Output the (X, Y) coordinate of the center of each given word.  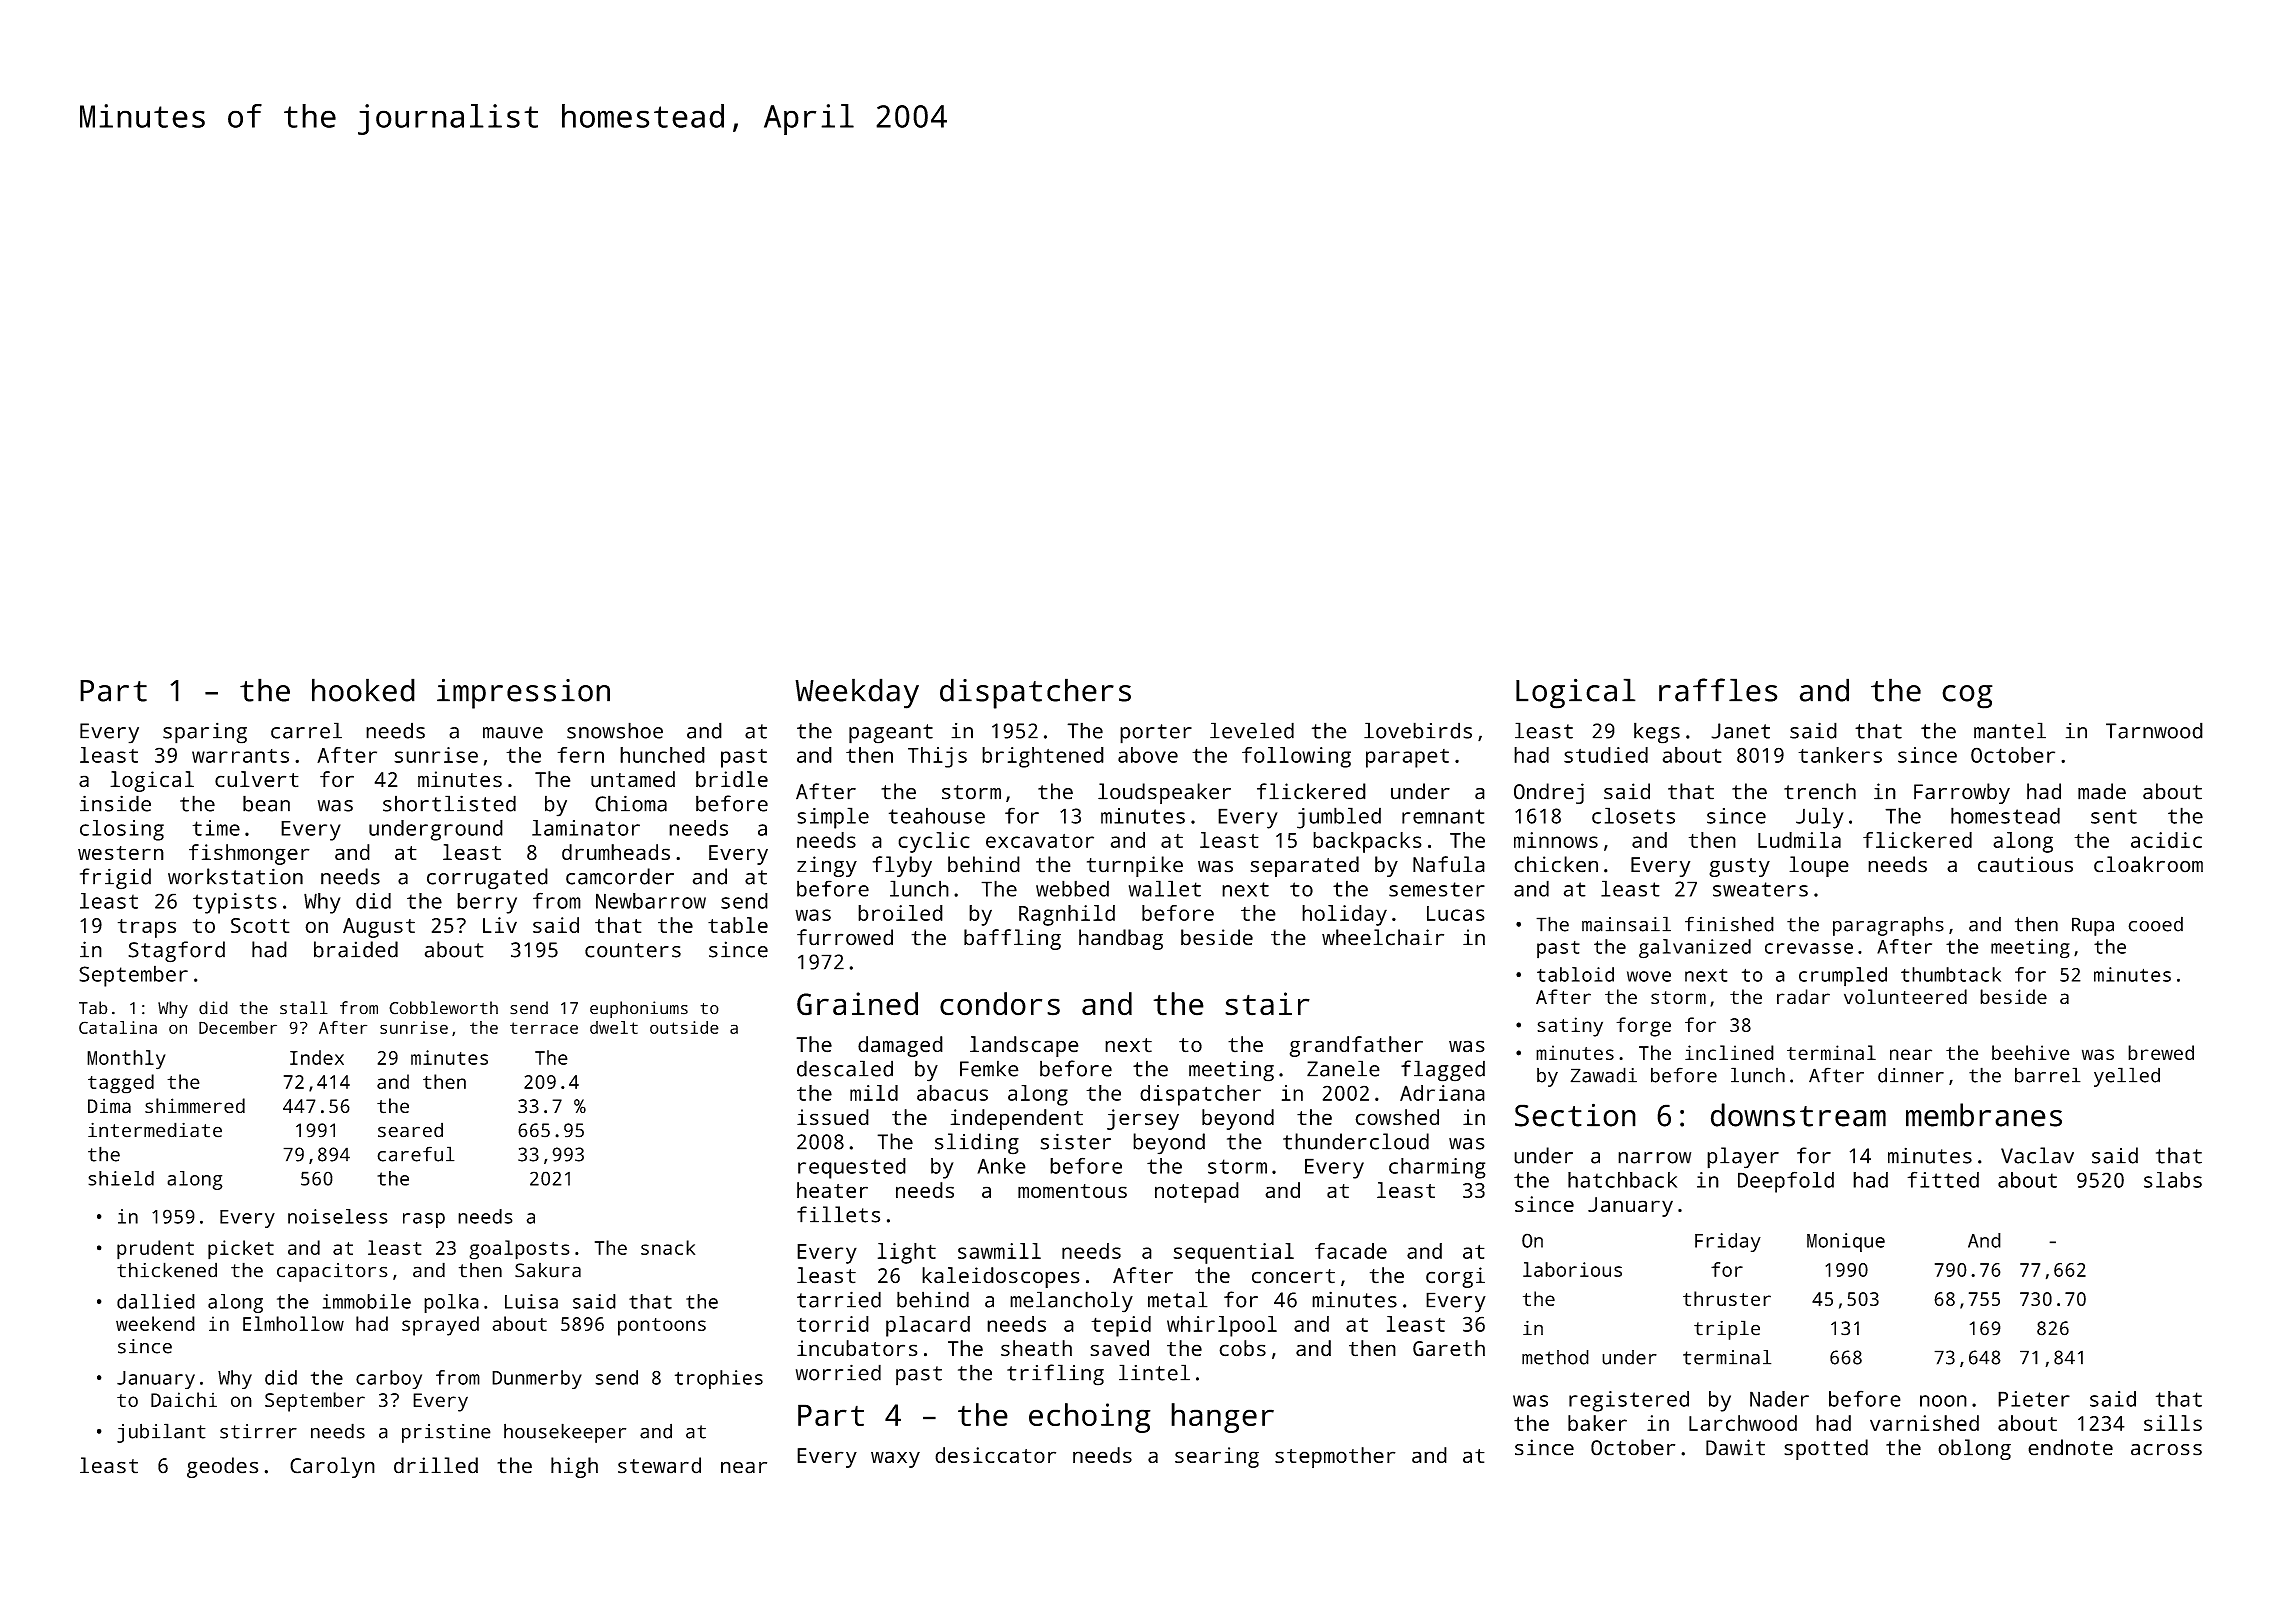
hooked (363, 690)
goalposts (519, 1250)
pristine (446, 1433)
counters (633, 950)
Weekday (857, 693)
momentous (1072, 1191)
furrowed (845, 937)
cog (1967, 697)
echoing (1090, 1418)
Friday (1728, 1242)
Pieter (2034, 1399)
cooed (2155, 924)
